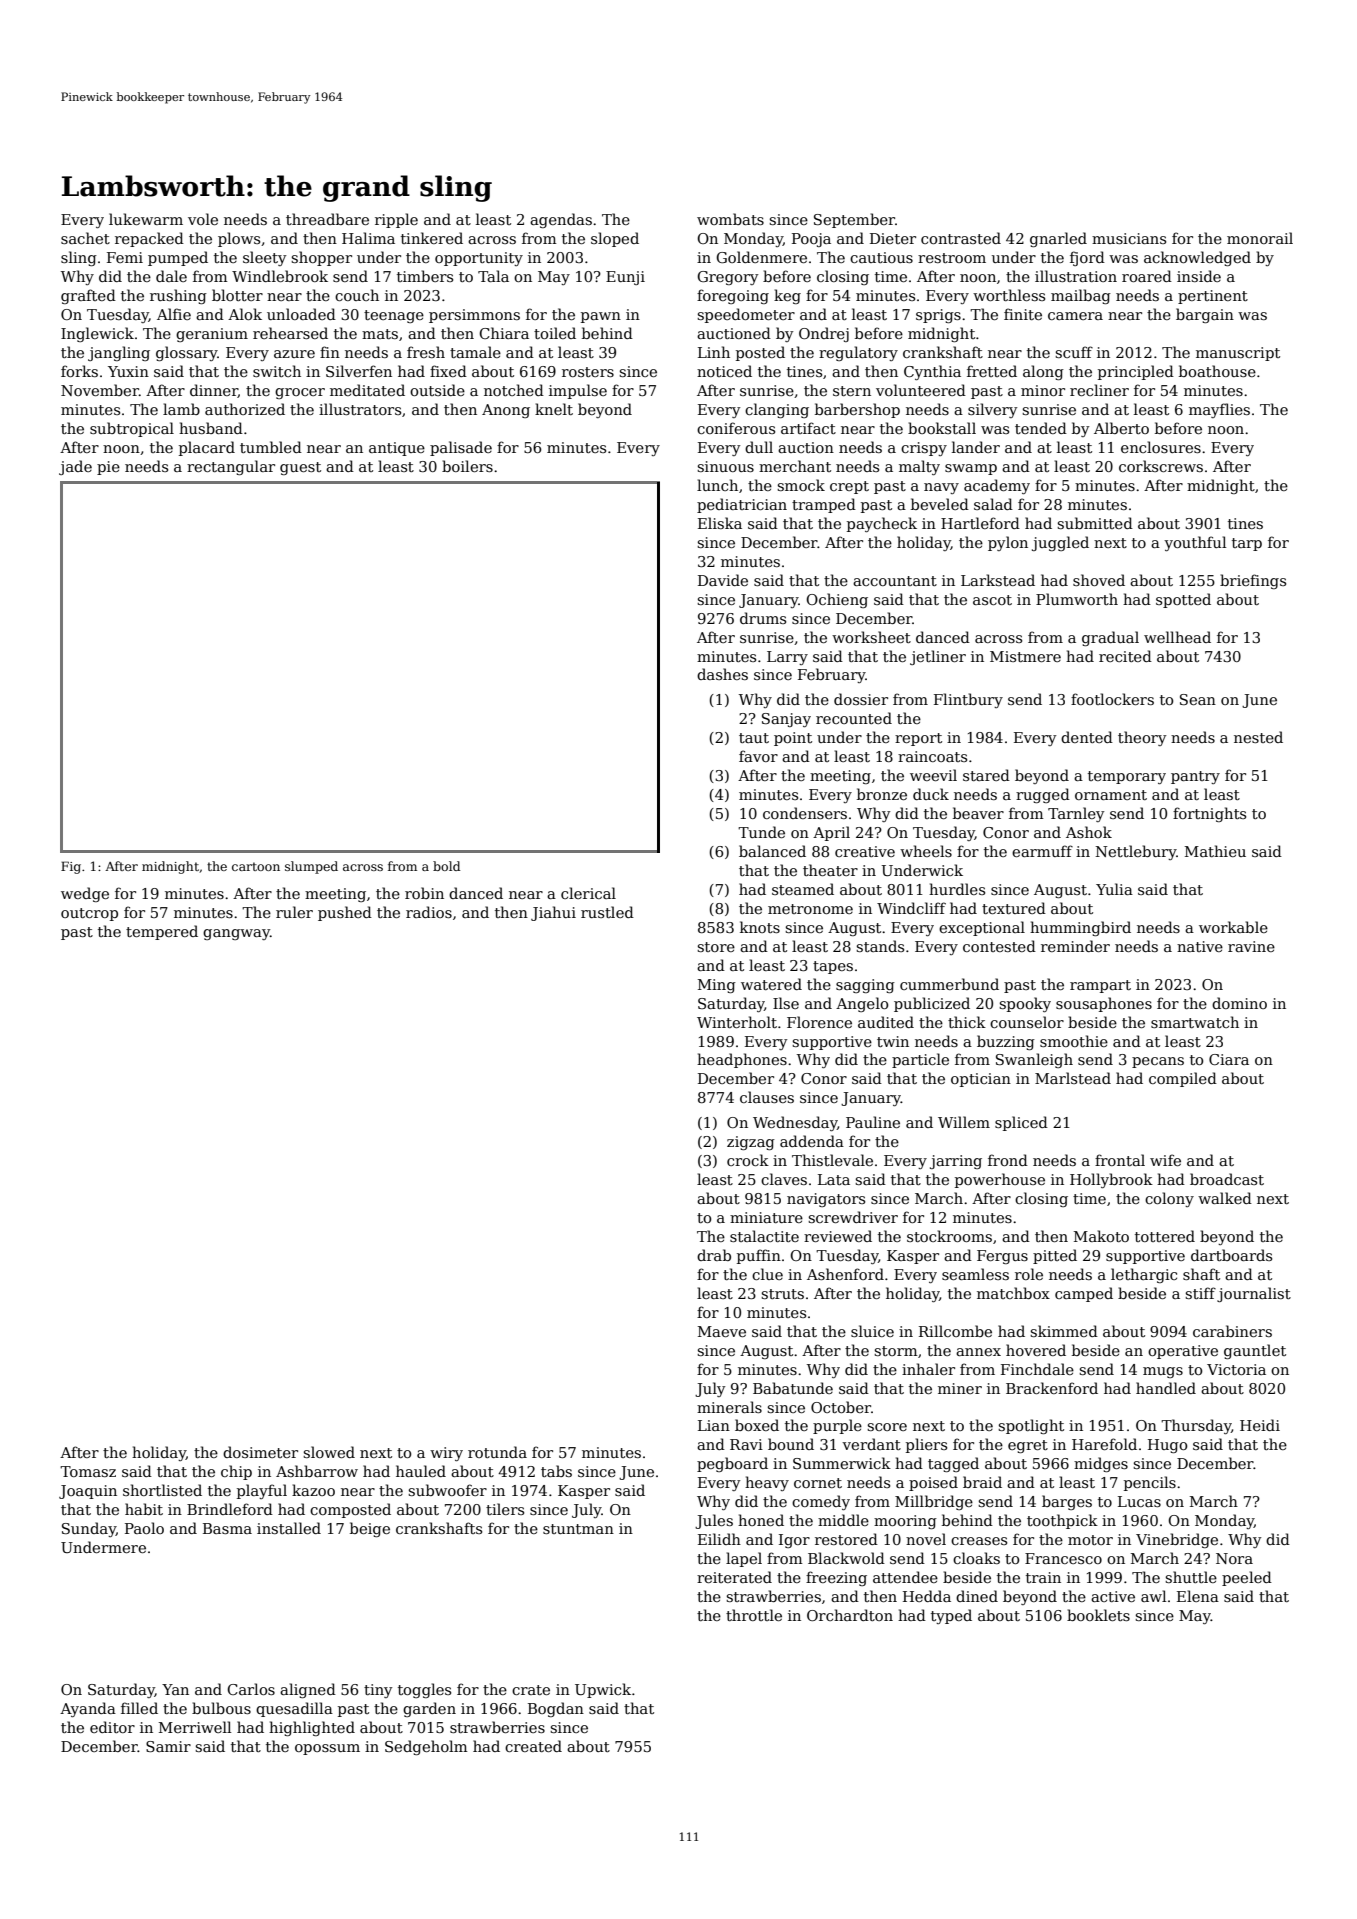  What do you see at coordinates (533, 1746) in the screenshot?
I see `created` at bounding box center [533, 1746].
